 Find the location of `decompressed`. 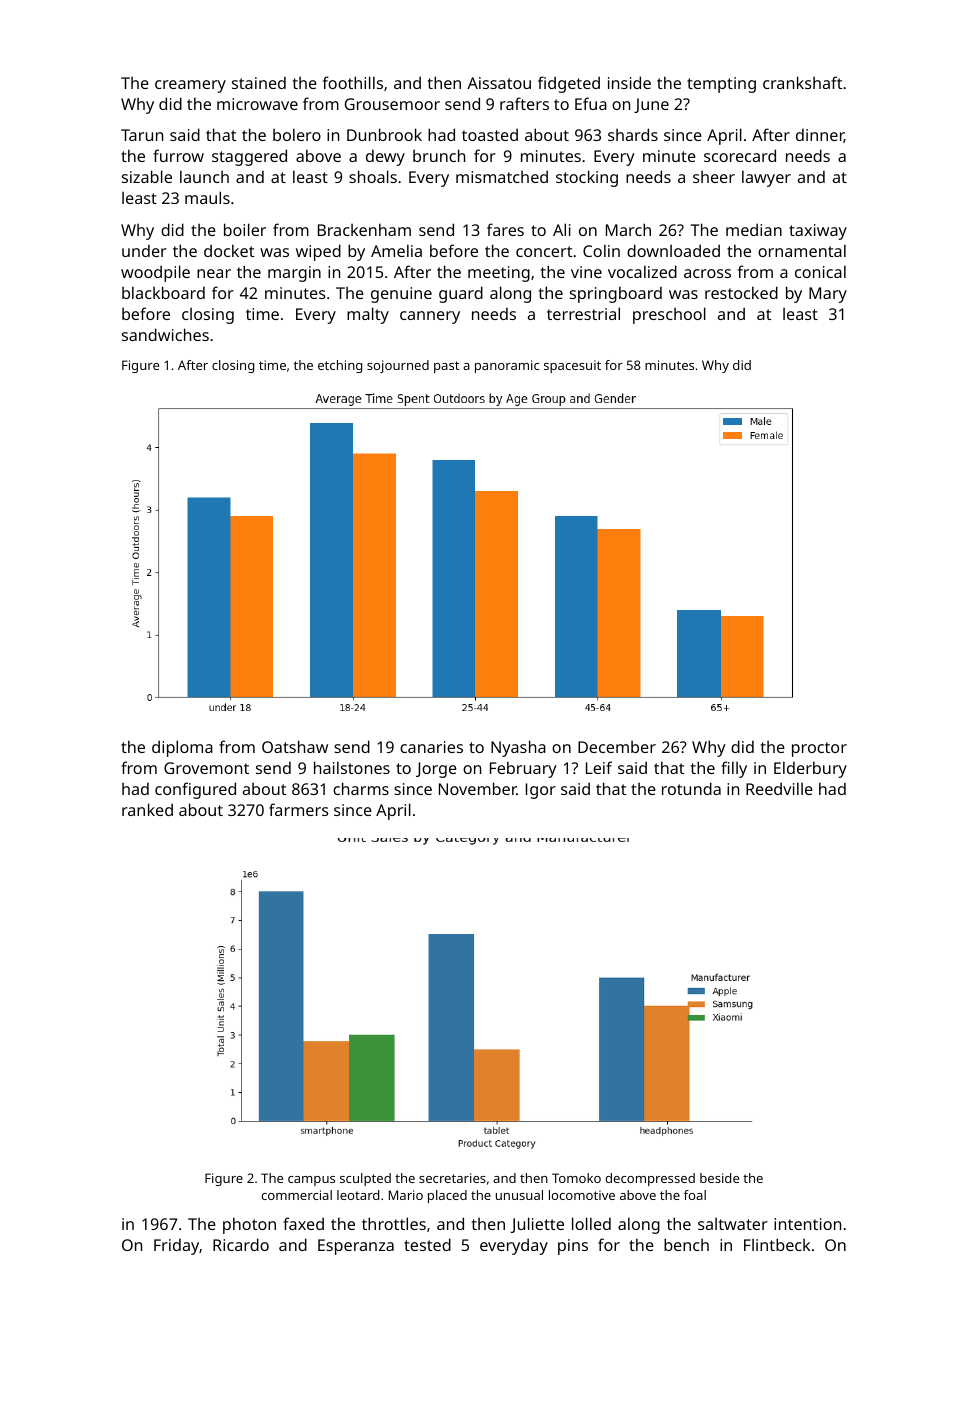

decompressed is located at coordinates (650, 1179).
